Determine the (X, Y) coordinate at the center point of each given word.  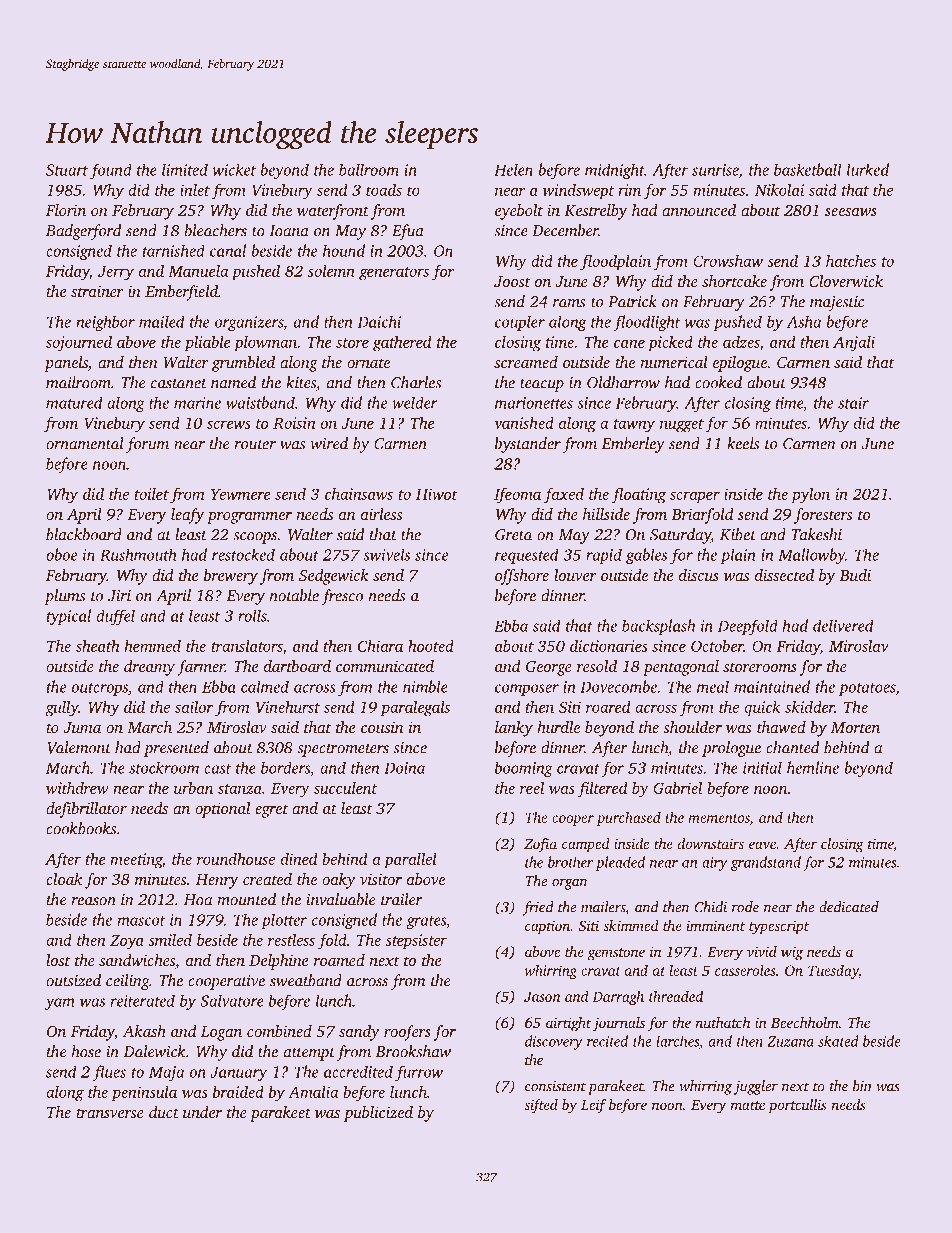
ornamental (85, 443)
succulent (345, 788)
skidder (809, 706)
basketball (808, 169)
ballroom (369, 169)
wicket (234, 169)
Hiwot (437, 494)
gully (61, 708)
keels (743, 443)
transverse (110, 1113)
